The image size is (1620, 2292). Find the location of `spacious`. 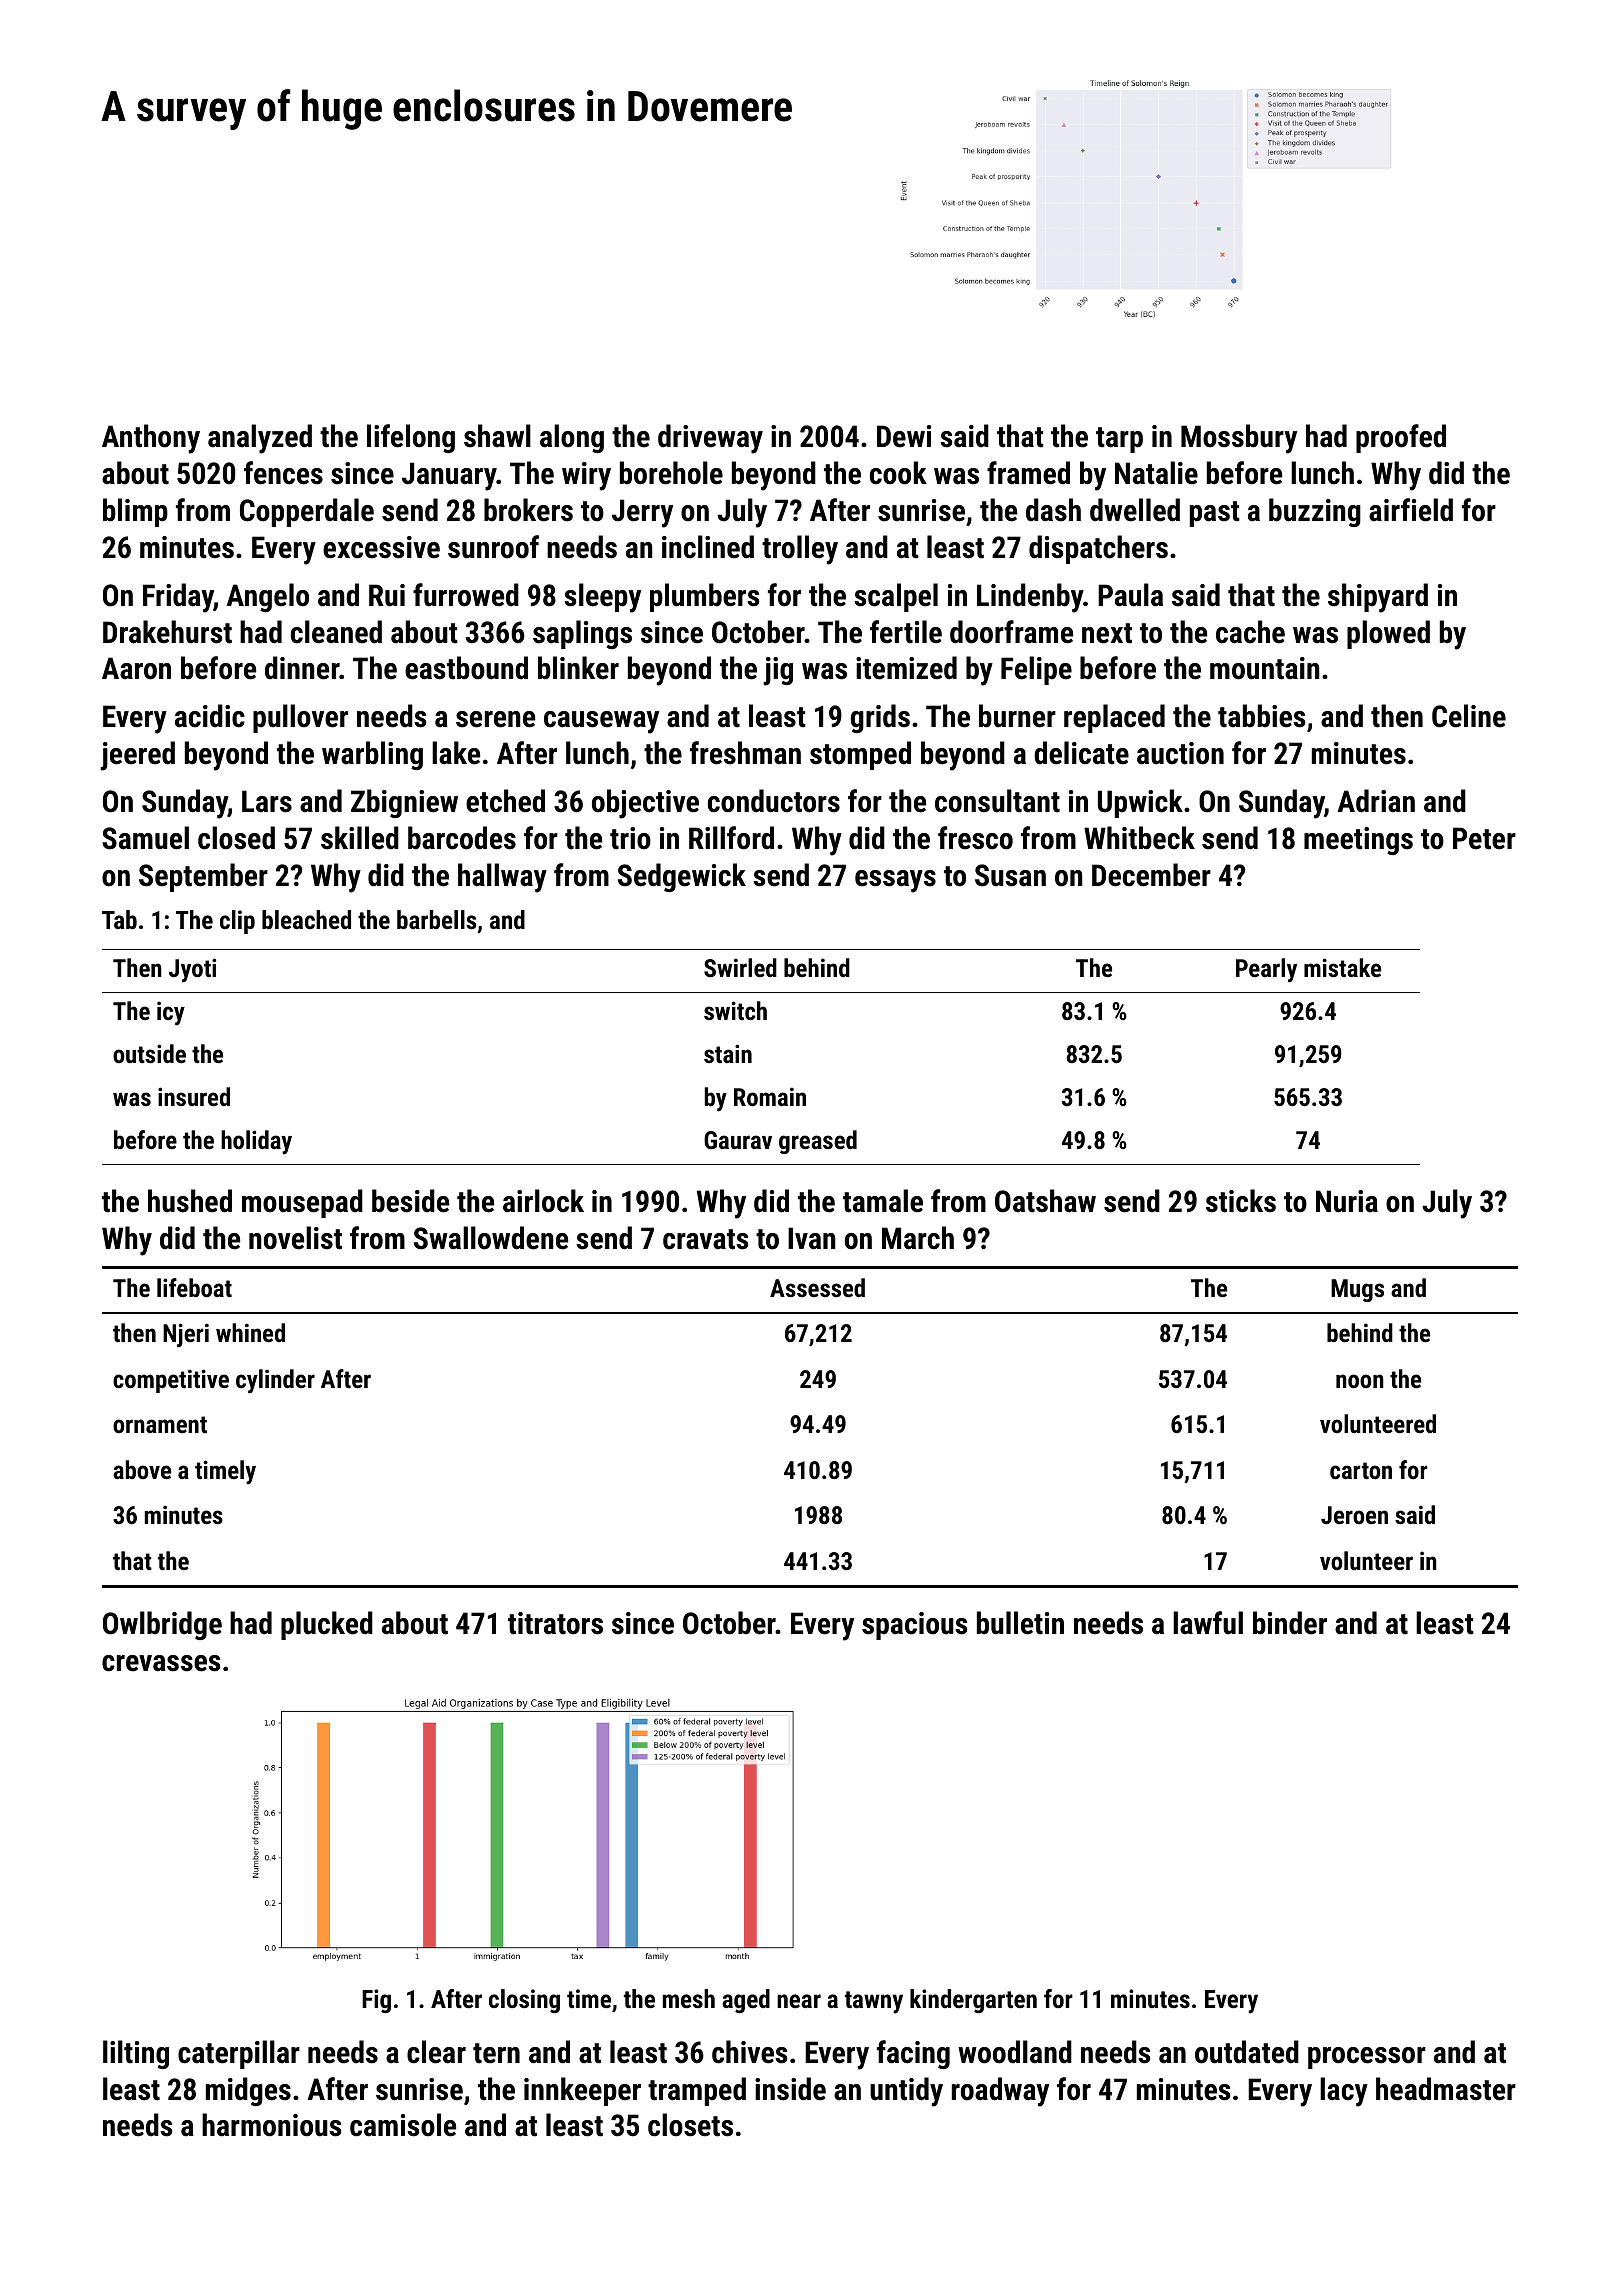

spacious is located at coordinates (915, 1626).
